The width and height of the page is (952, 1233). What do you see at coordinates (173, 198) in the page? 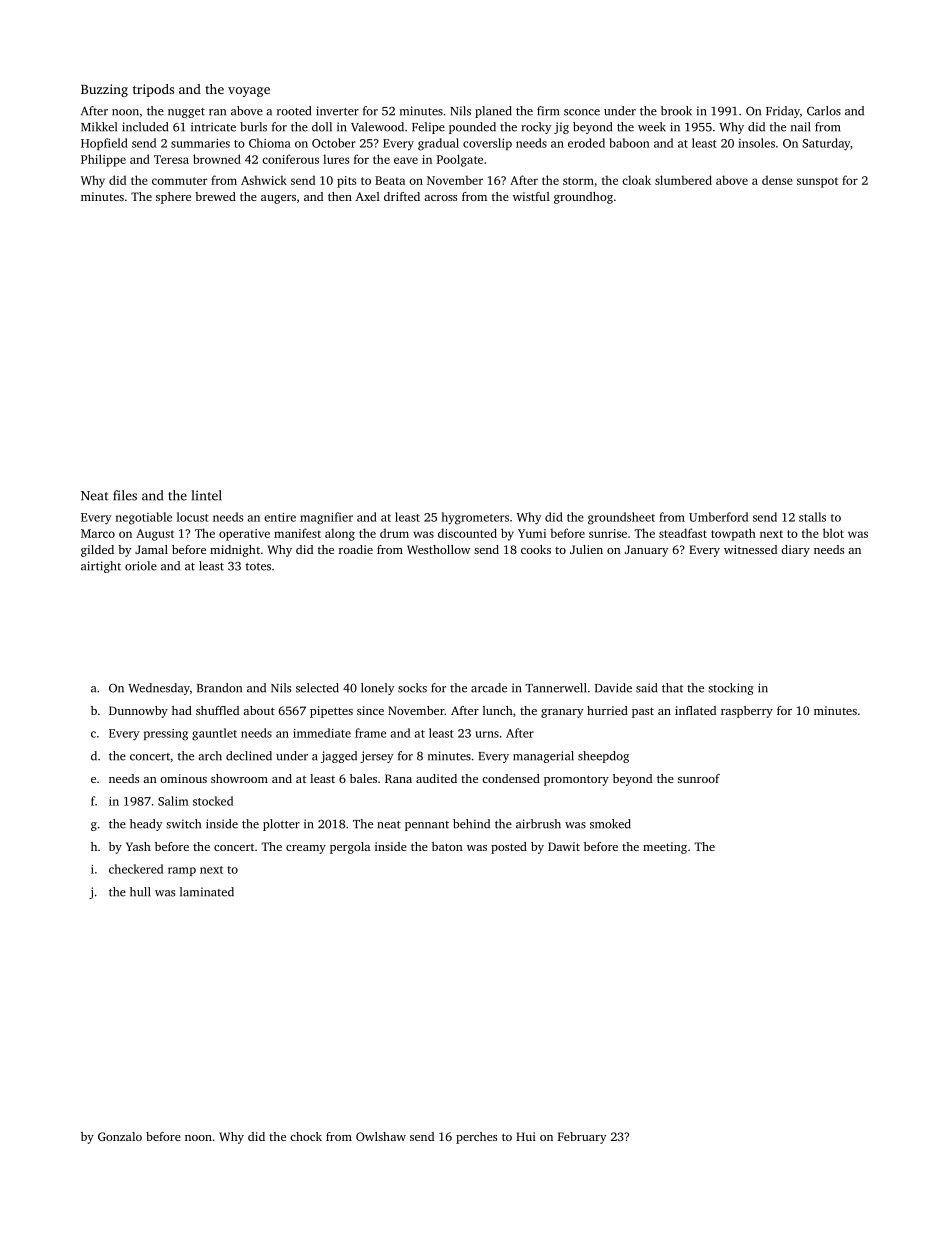
I see `sphere` at bounding box center [173, 198].
